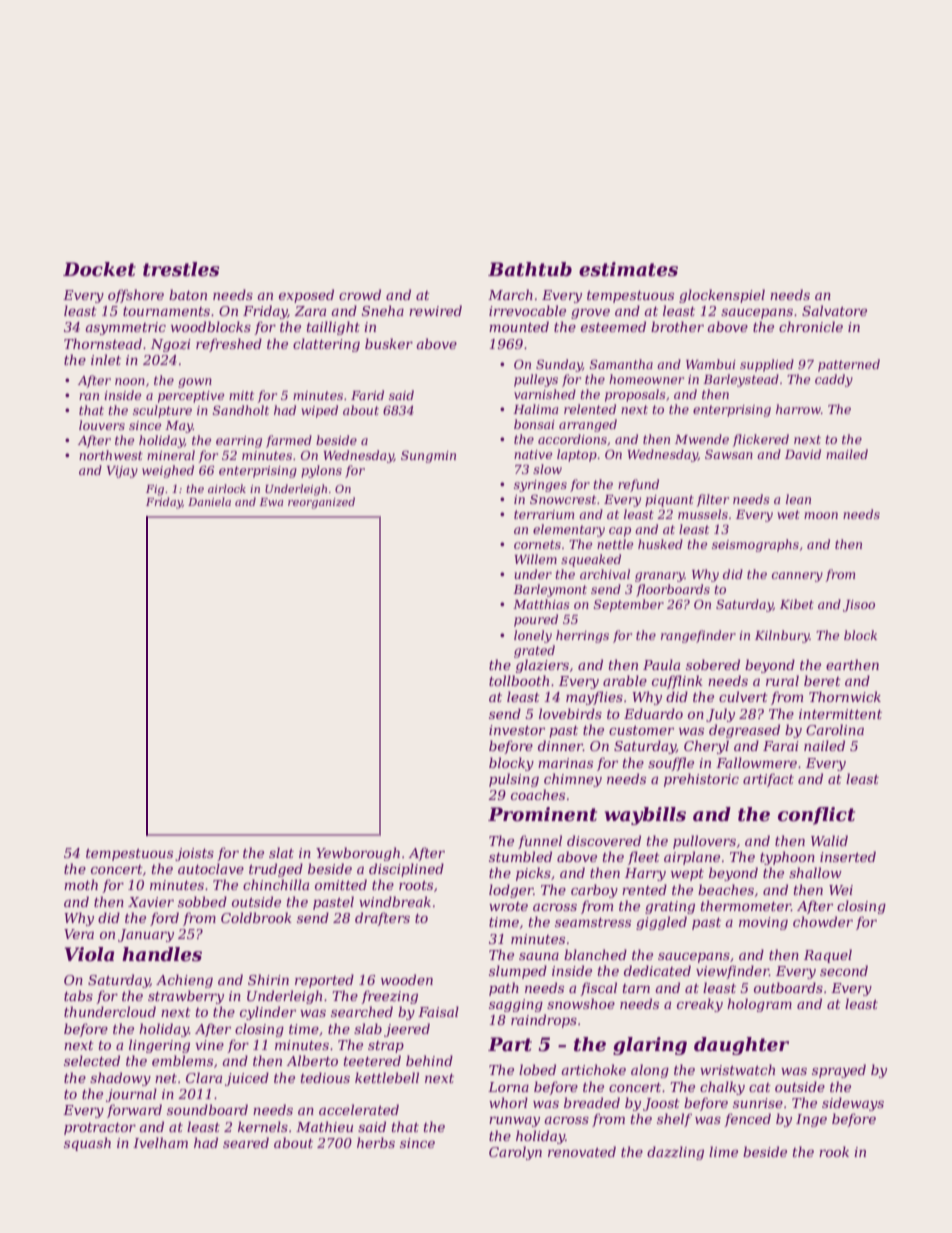 The image size is (952, 1233). What do you see at coordinates (517, 730) in the image?
I see `investor` at bounding box center [517, 730].
